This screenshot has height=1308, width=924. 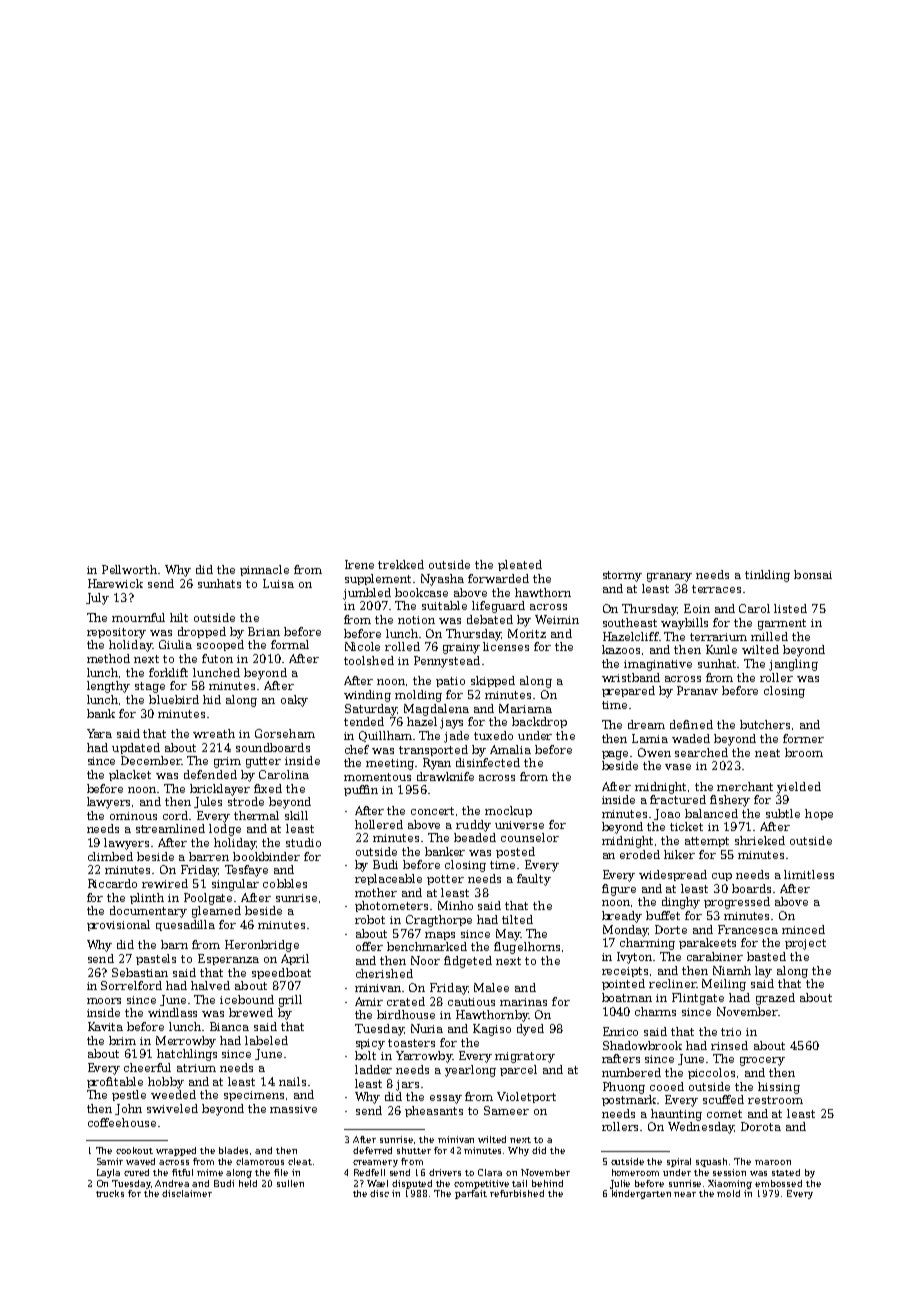 What do you see at coordinates (220, 645) in the screenshot?
I see `scooped` at bounding box center [220, 645].
